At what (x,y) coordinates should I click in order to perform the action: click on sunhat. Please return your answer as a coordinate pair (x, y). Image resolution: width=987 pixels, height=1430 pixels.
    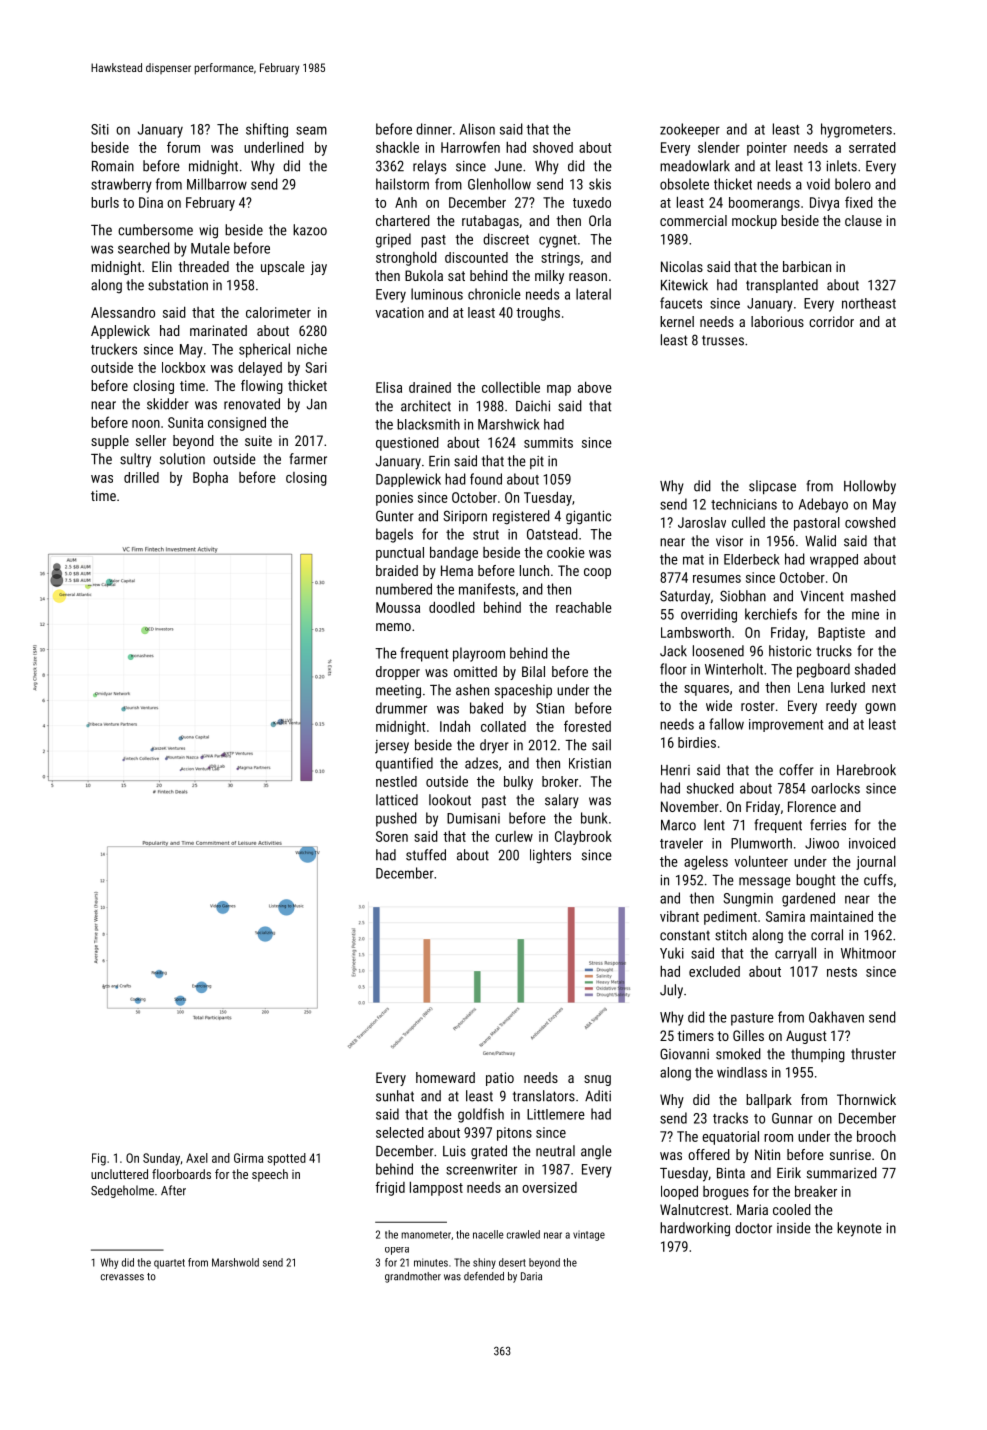
    Looking at the image, I should click on (395, 1096).
